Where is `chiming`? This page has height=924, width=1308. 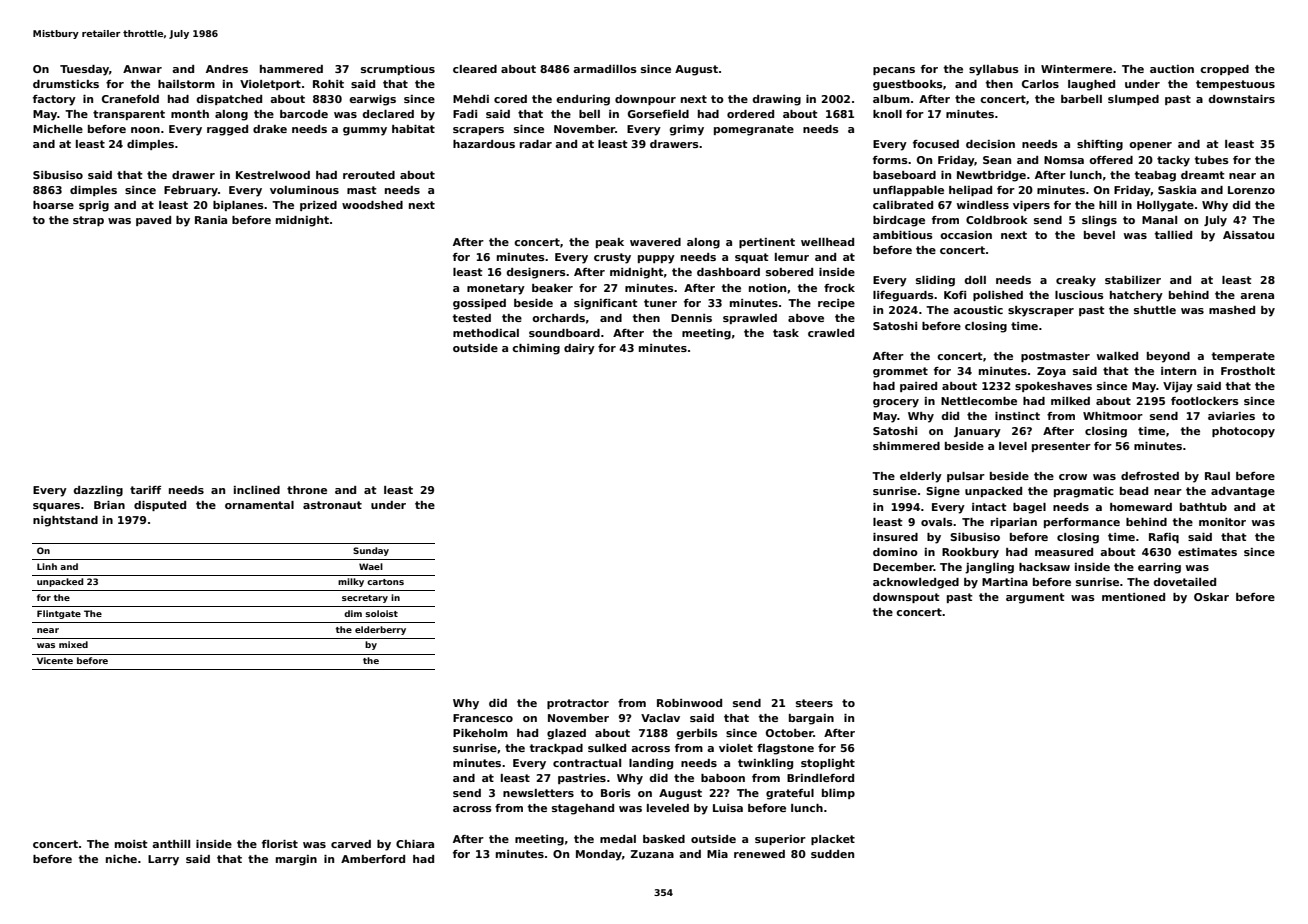 chiming is located at coordinates (536, 349).
